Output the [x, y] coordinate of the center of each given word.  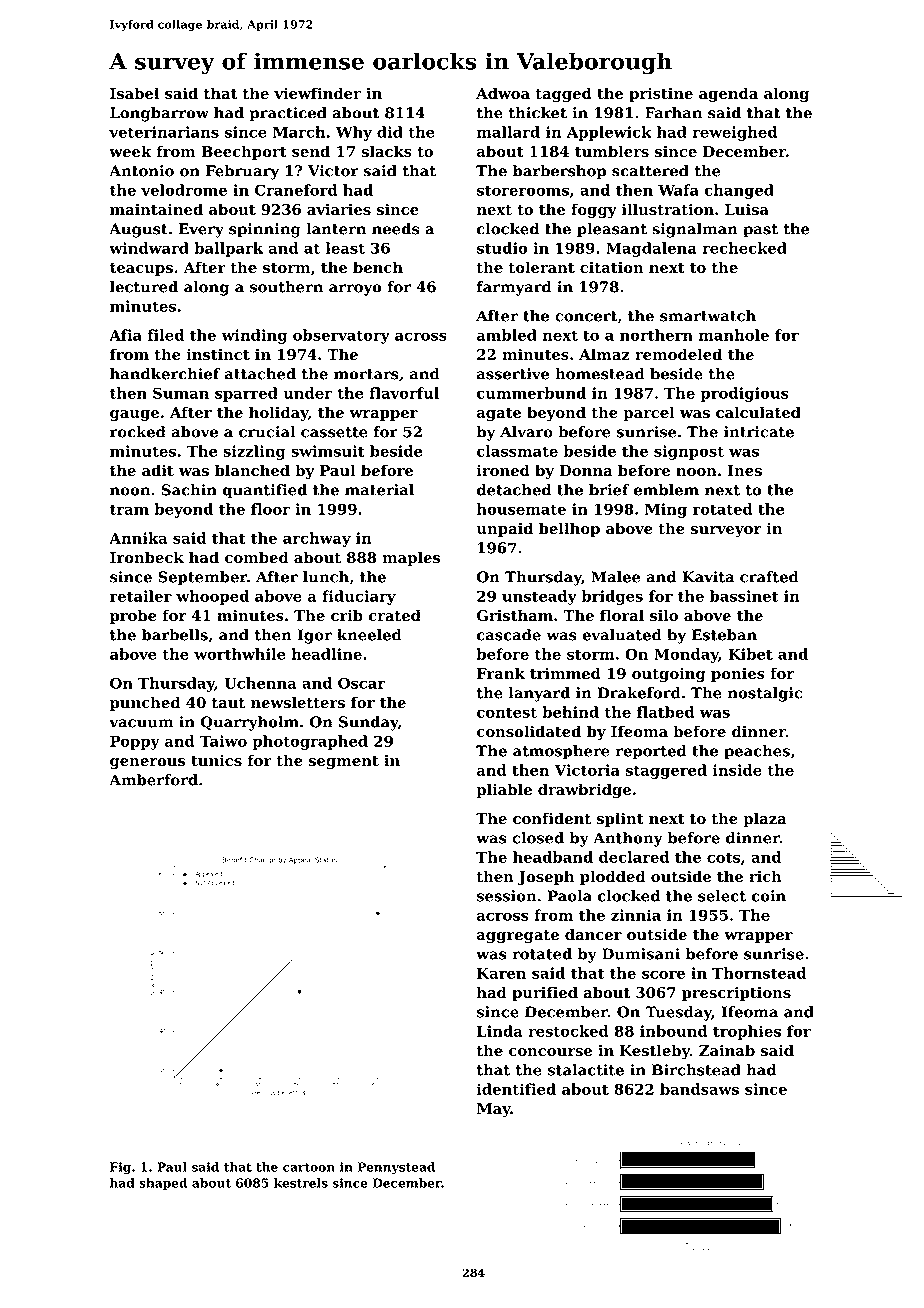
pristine [661, 94]
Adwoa [503, 93]
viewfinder [317, 93]
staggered [666, 771]
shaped [163, 1184]
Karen [501, 973]
